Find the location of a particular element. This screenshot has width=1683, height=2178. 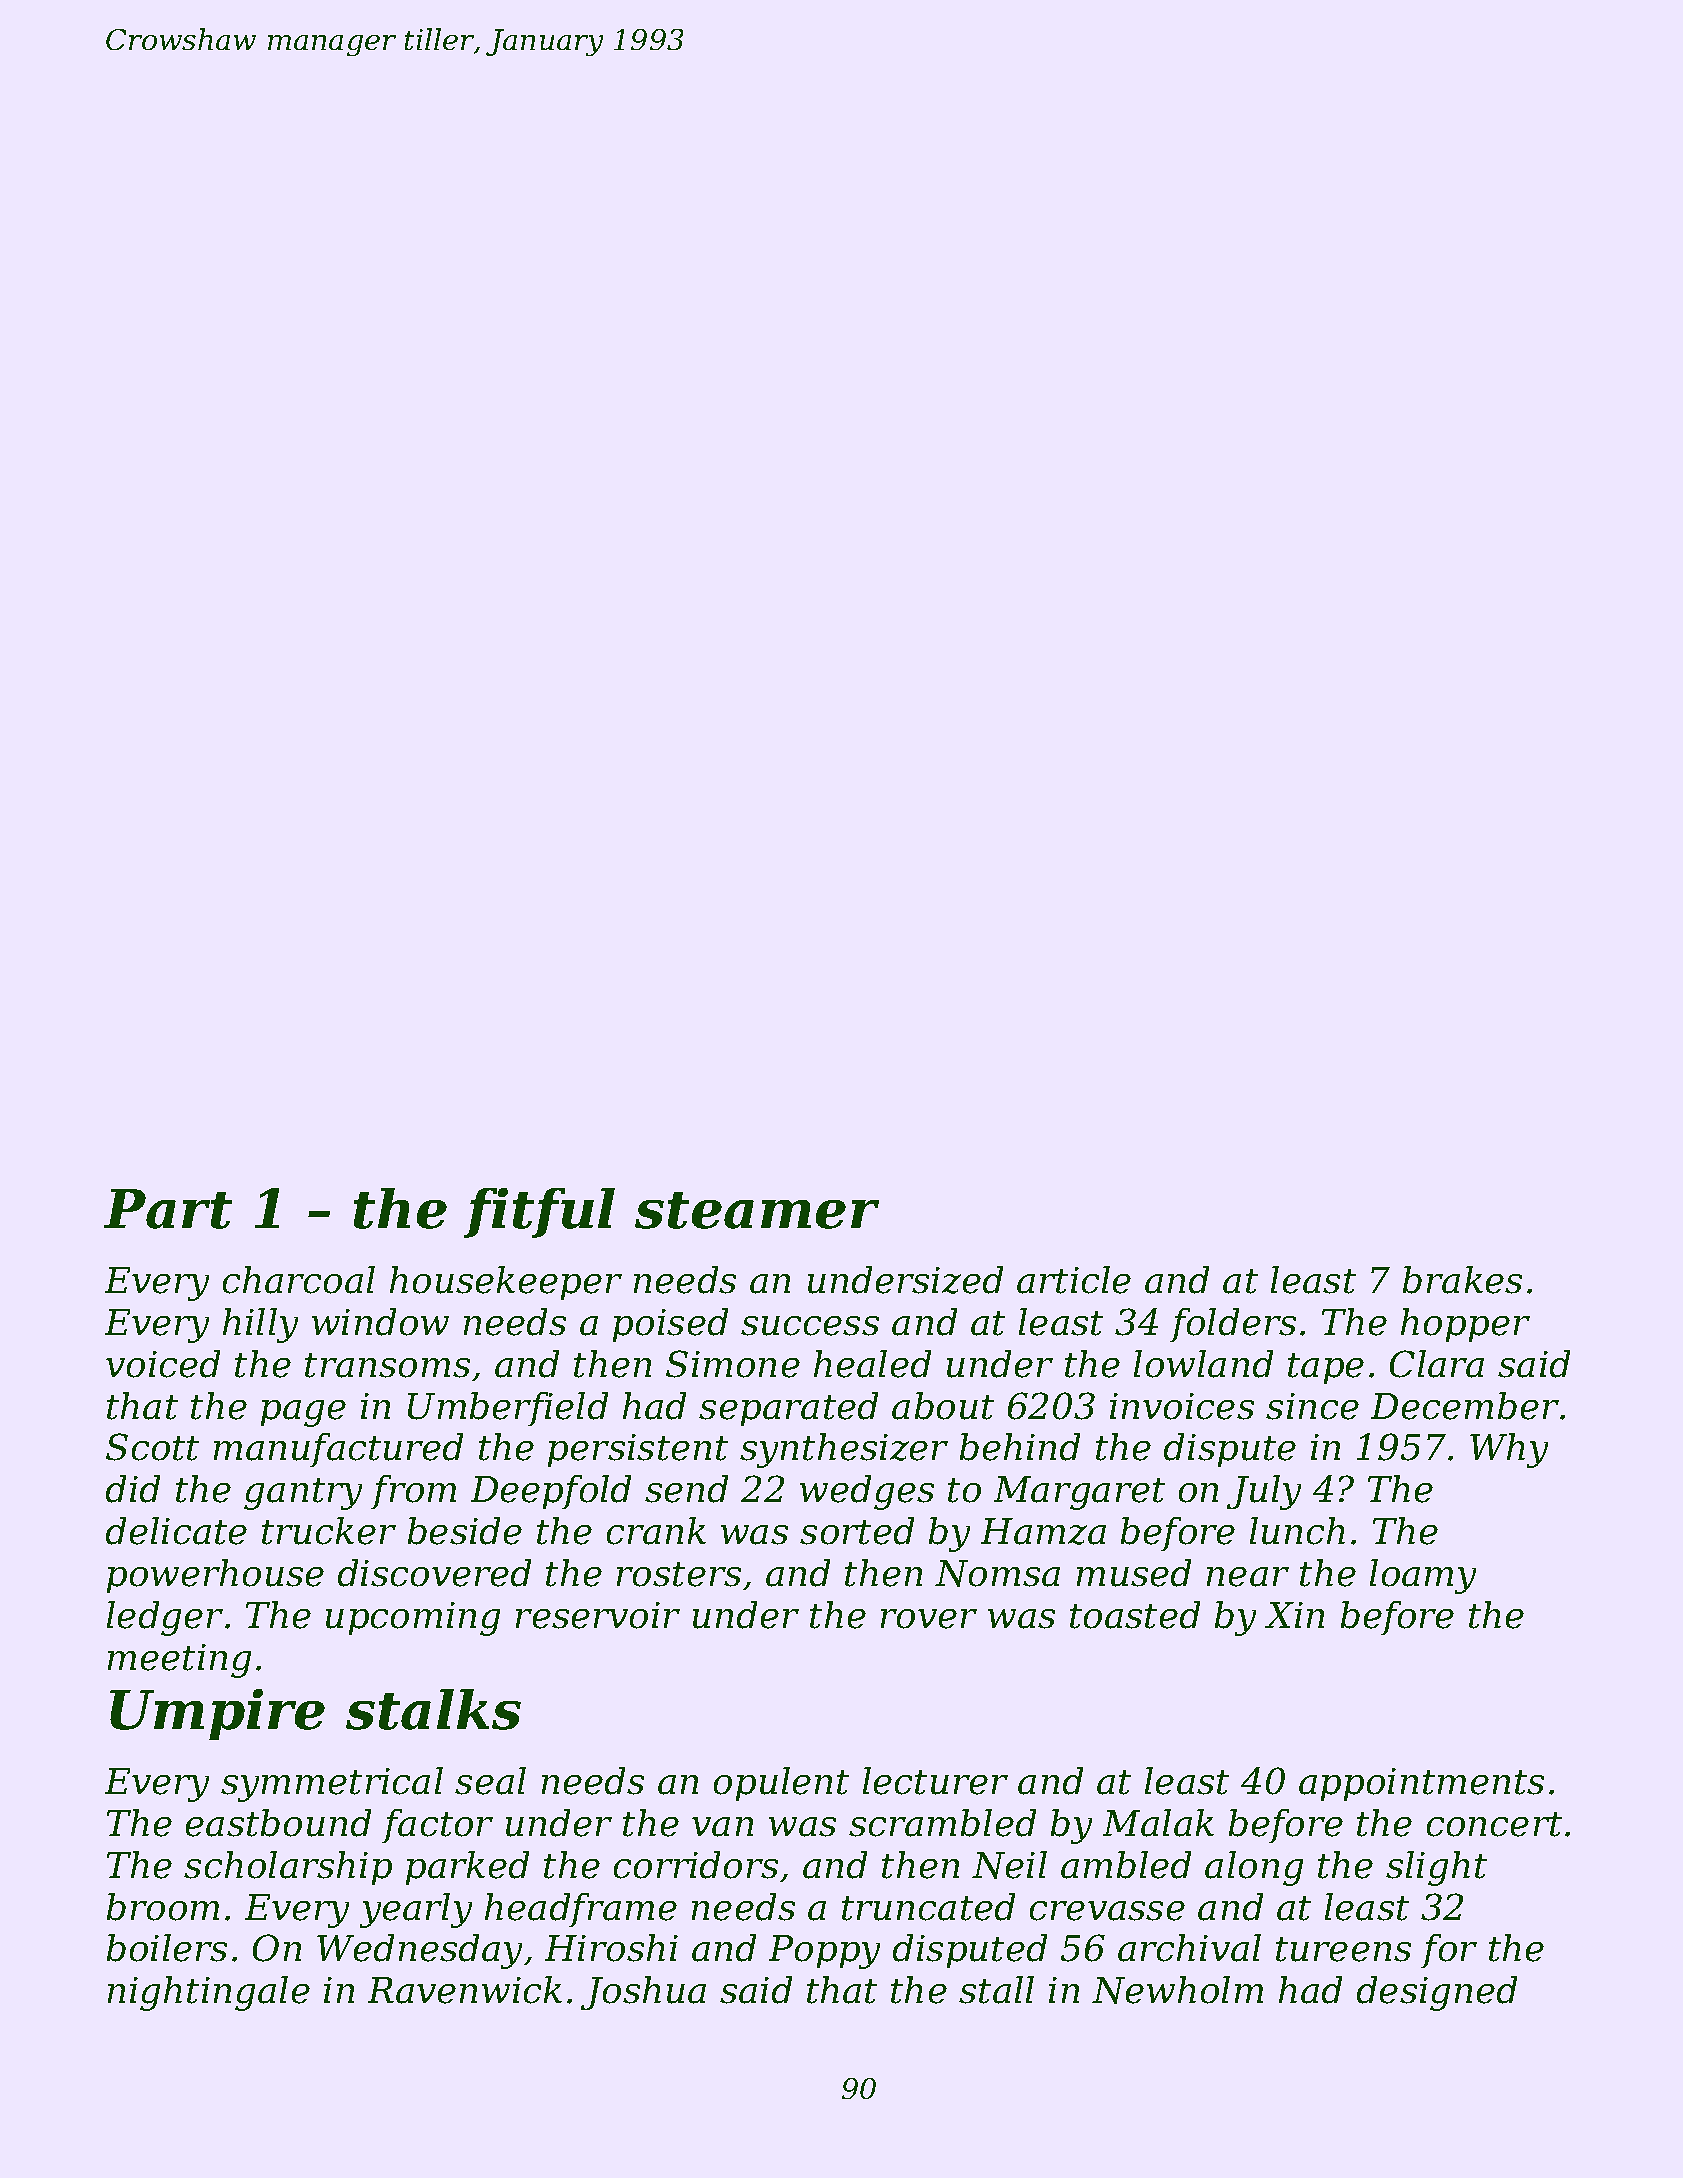

mused is located at coordinates (1134, 1573).
